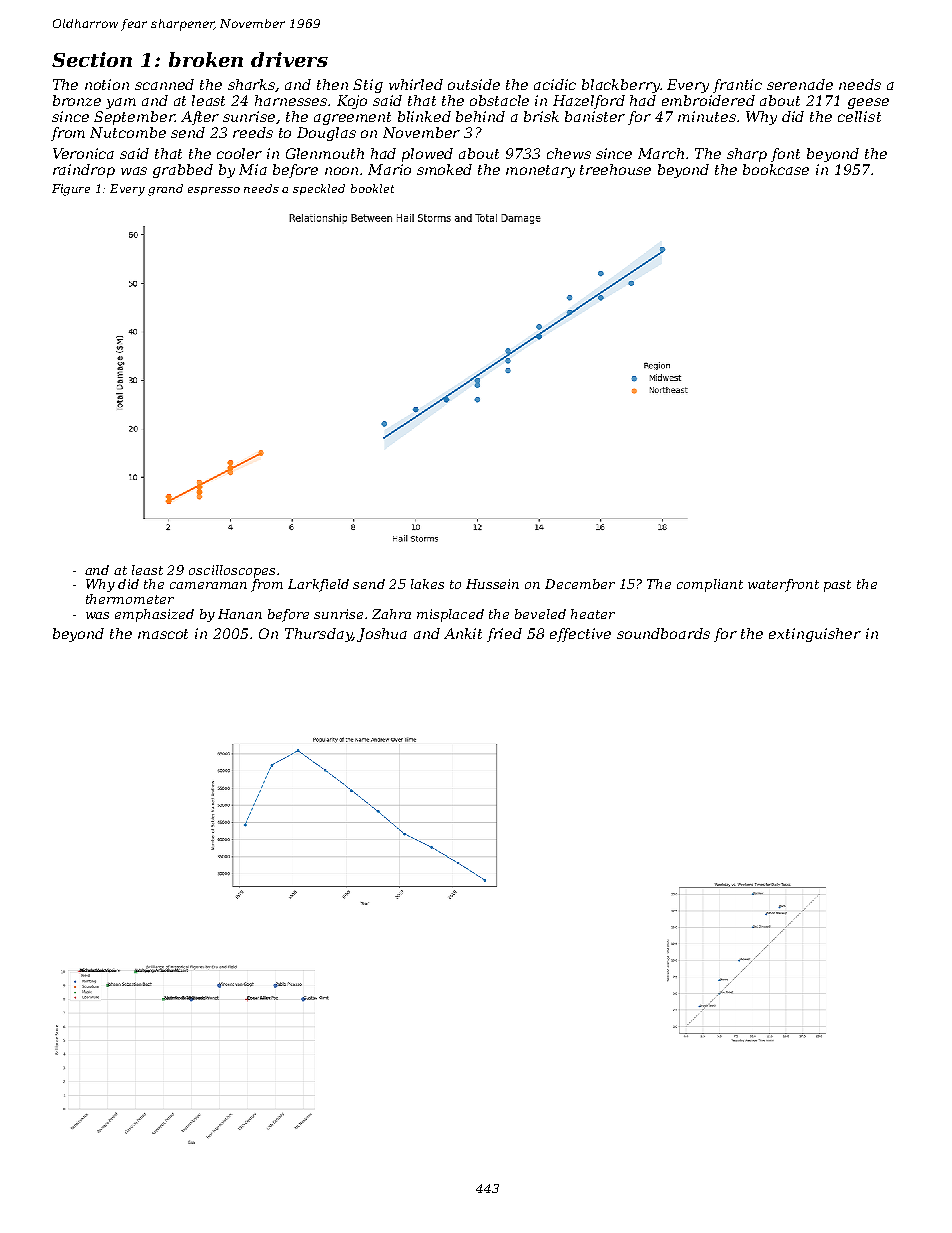  What do you see at coordinates (232, 571) in the screenshot?
I see `oscilloscopes` at bounding box center [232, 571].
